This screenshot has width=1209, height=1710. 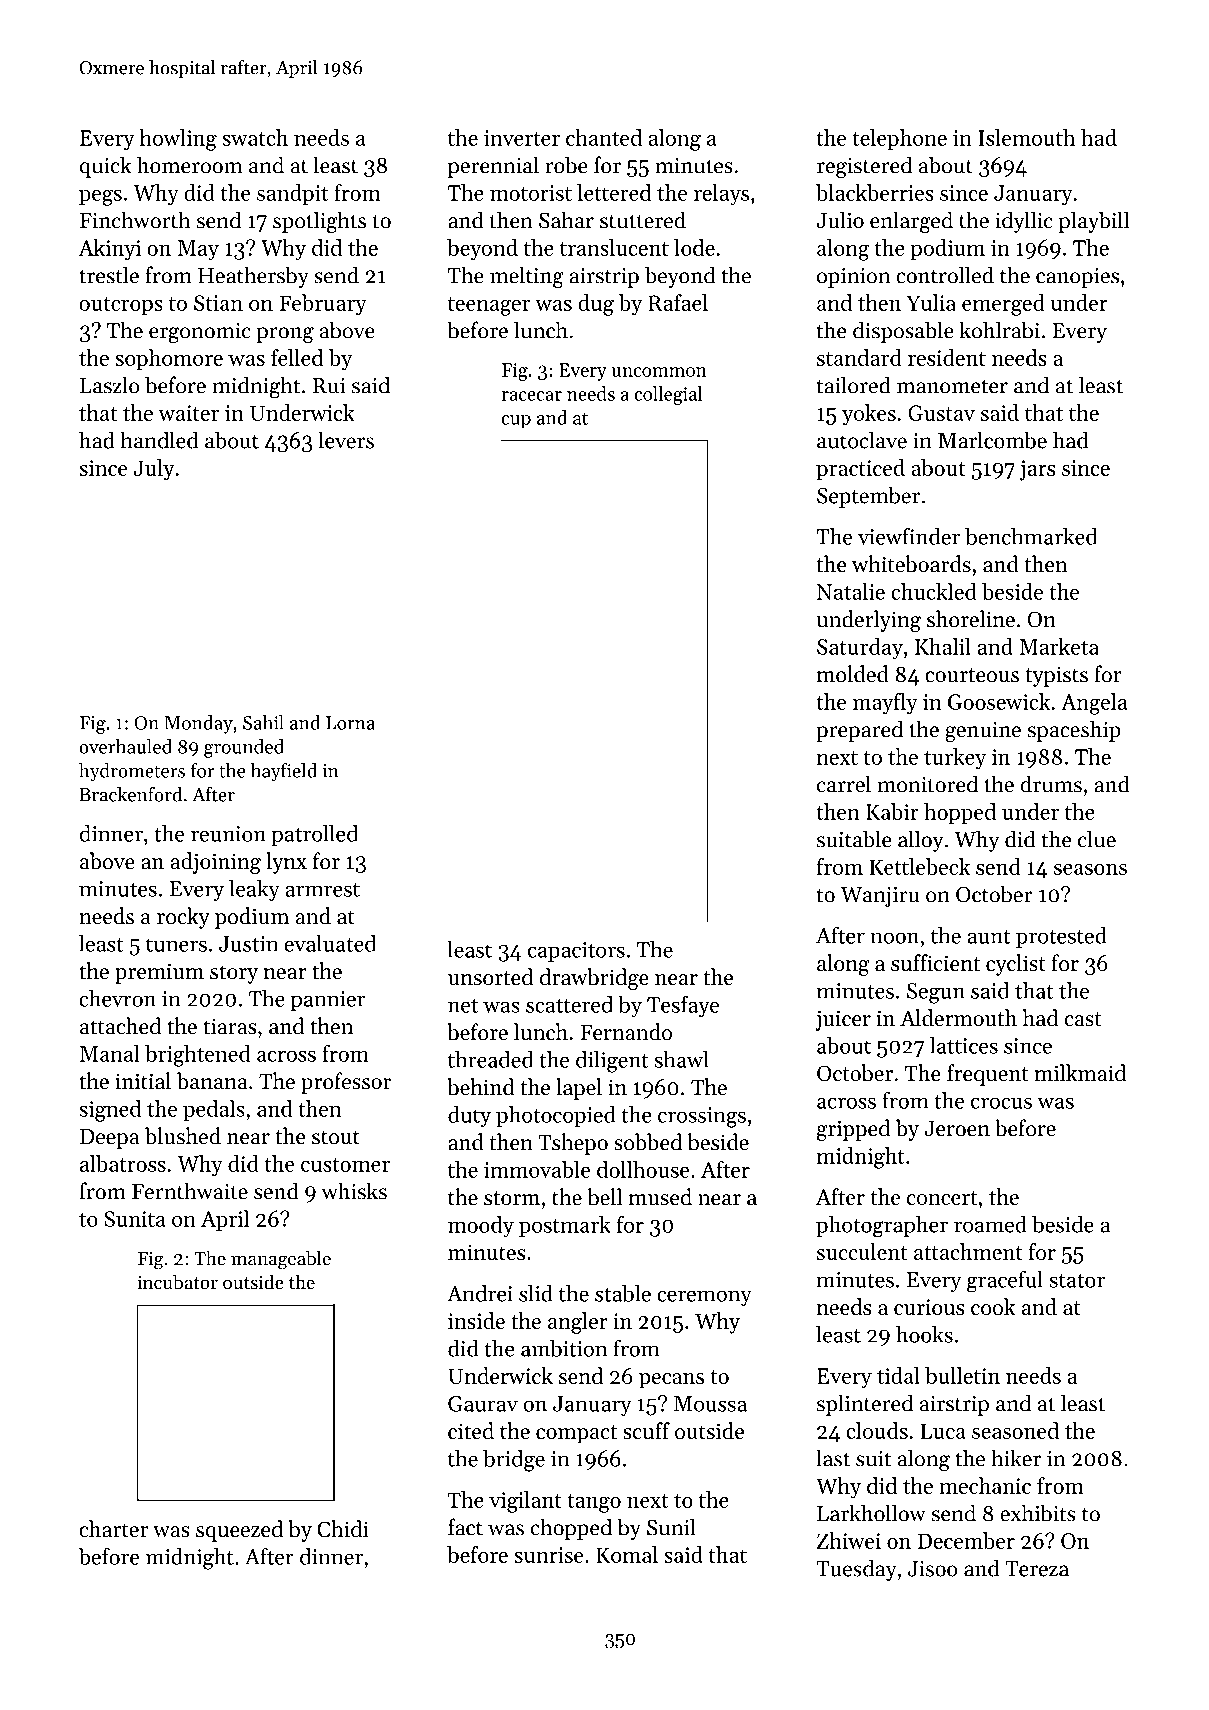 What do you see at coordinates (892, 811) in the screenshot?
I see `Kabir` at bounding box center [892, 811].
